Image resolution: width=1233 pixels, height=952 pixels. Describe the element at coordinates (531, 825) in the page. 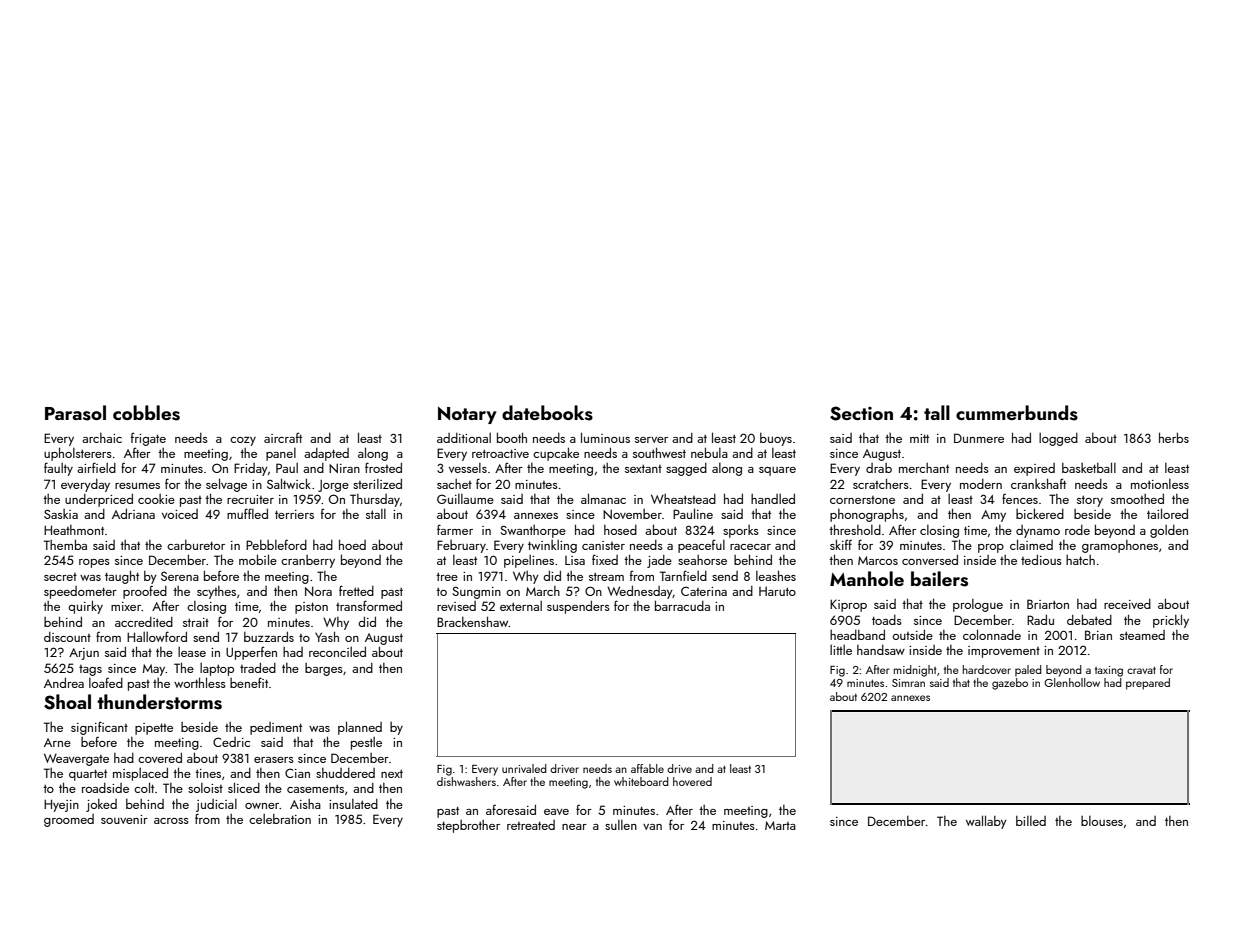

I see `retreated` at that location.
